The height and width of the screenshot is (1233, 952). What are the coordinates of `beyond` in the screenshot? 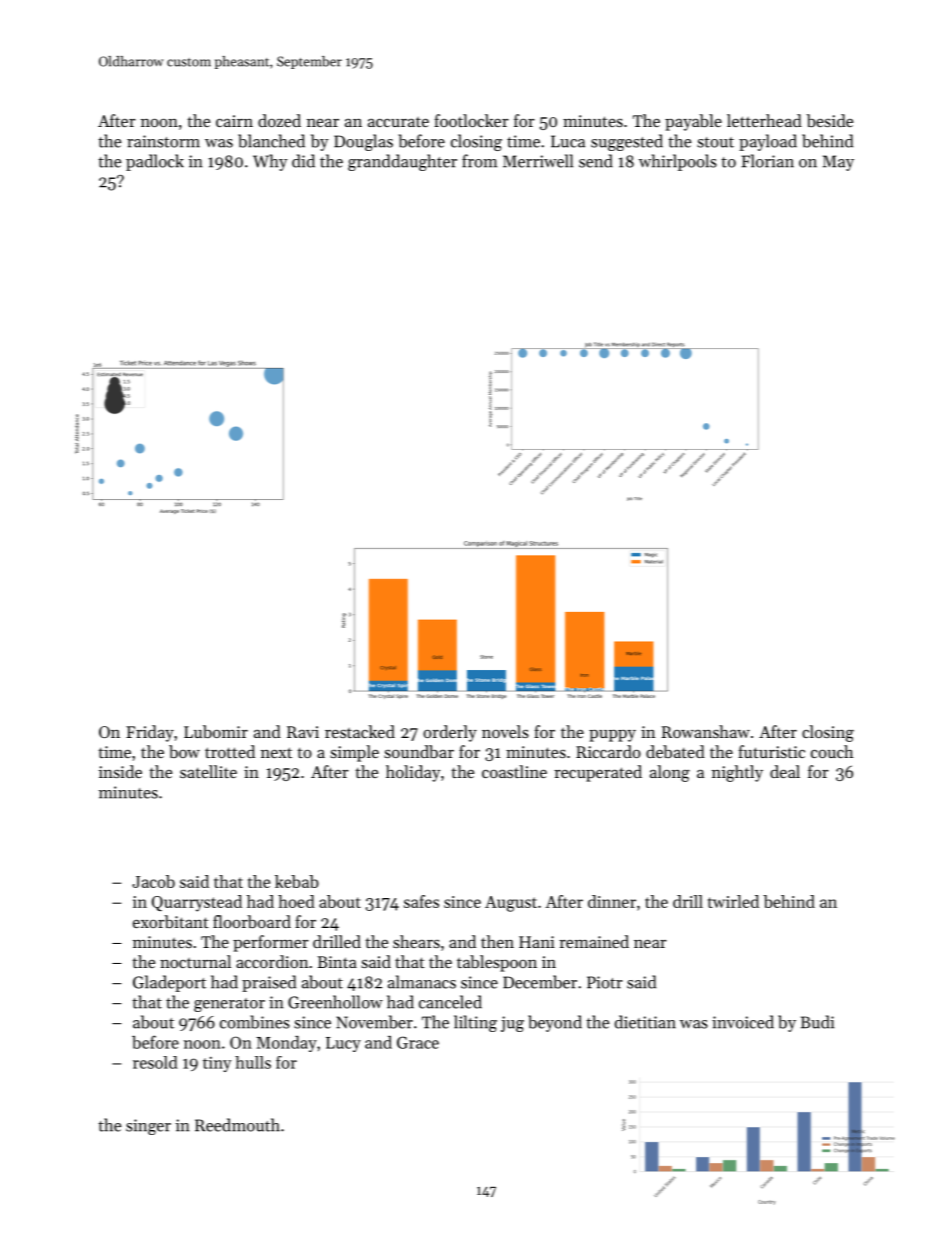 It's located at (555, 1023).
